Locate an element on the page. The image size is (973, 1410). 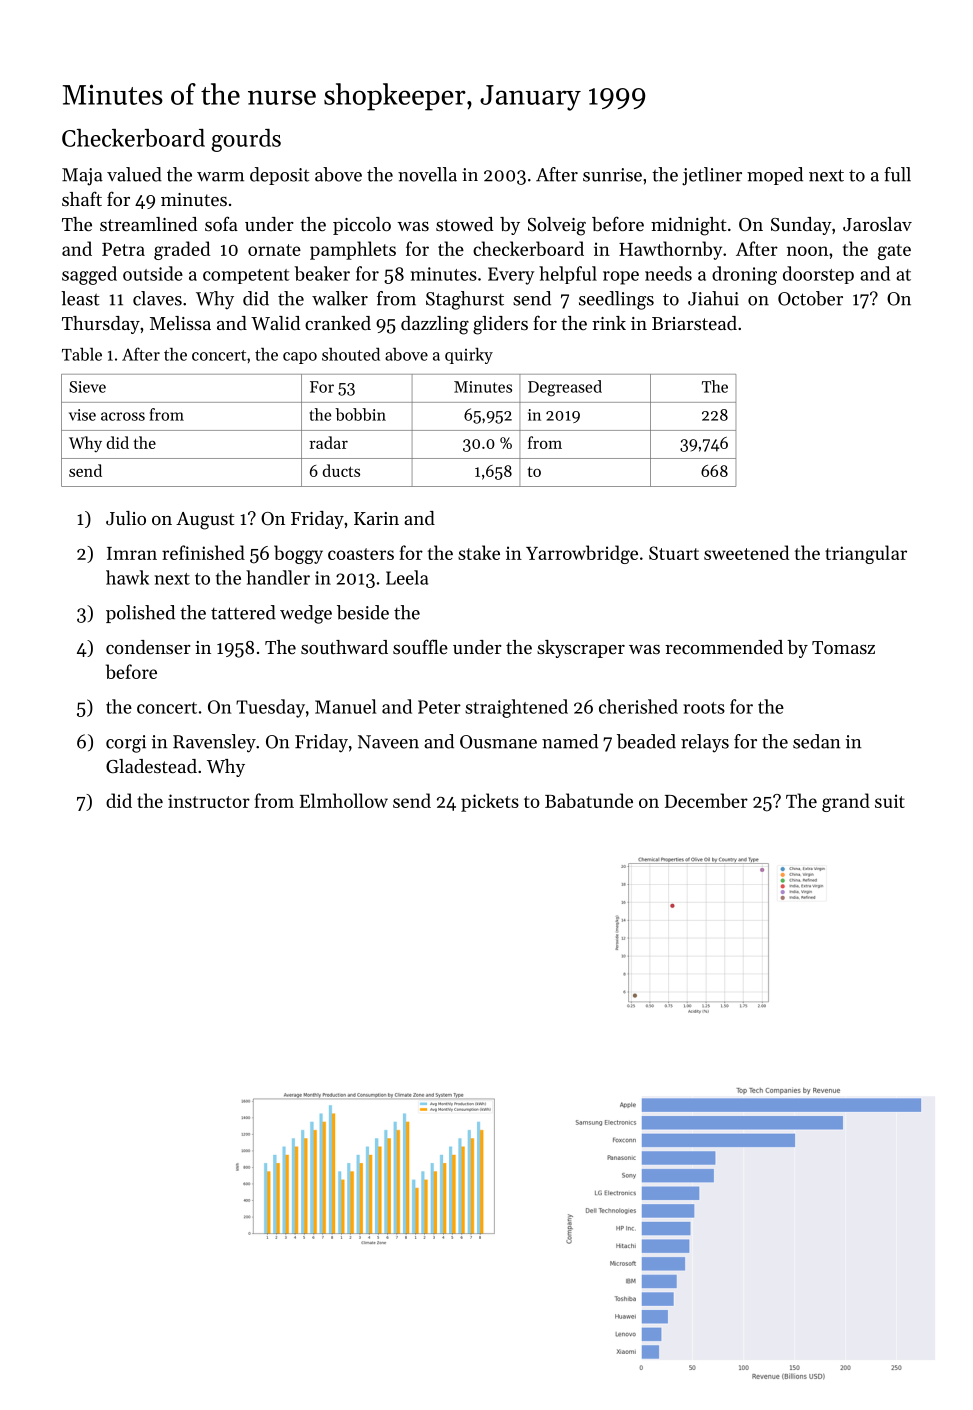
stowed is located at coordinates (464, 224).
